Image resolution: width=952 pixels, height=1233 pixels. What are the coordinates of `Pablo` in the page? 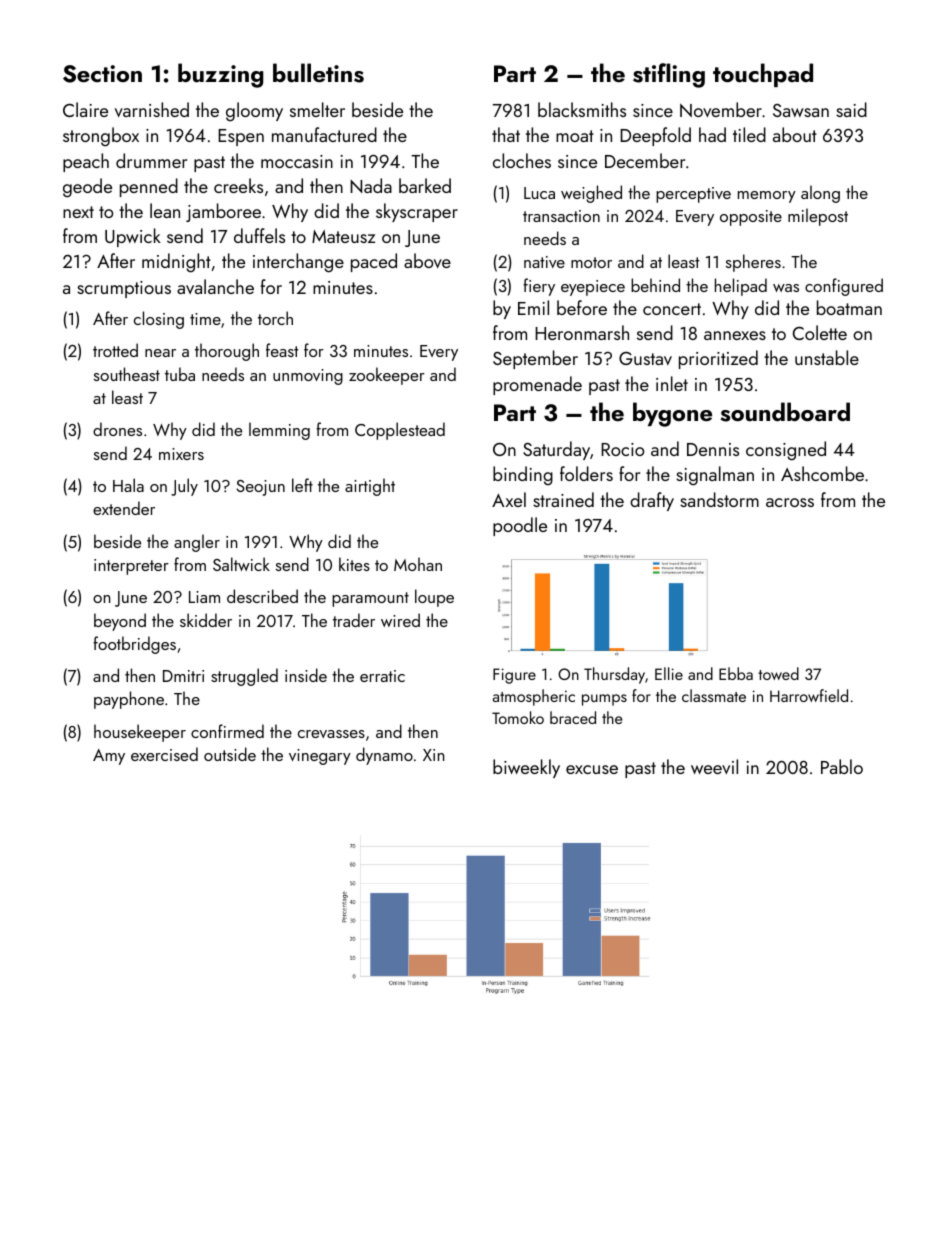 It's located at (842, 766).
